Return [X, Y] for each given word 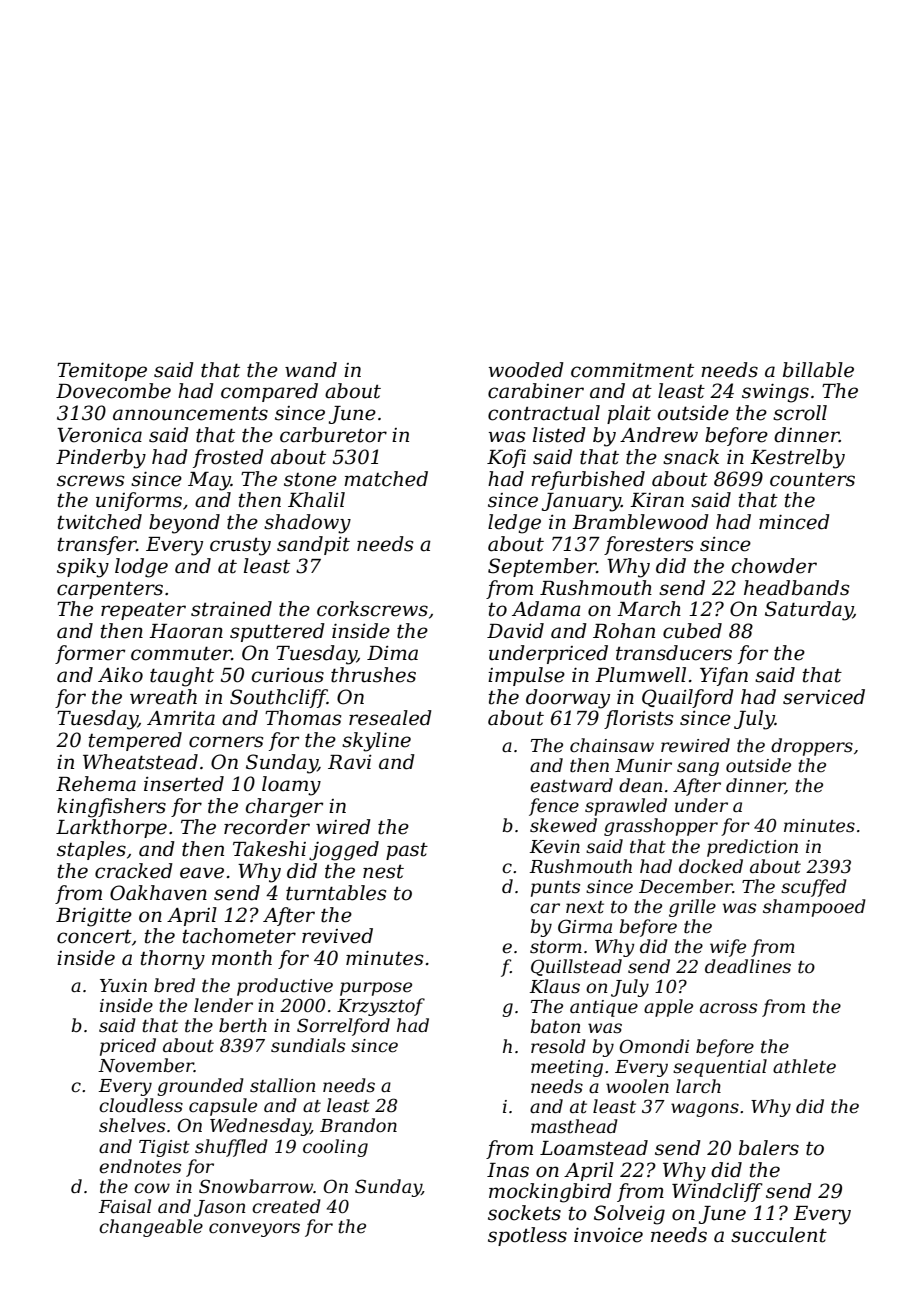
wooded [526, 370]
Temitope [102, 372]
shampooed [814, 908]
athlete [804, 1066]
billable [818, 370]
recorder [267, 827]
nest [383, 872]
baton [556, 1026]
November [146, 1065]
